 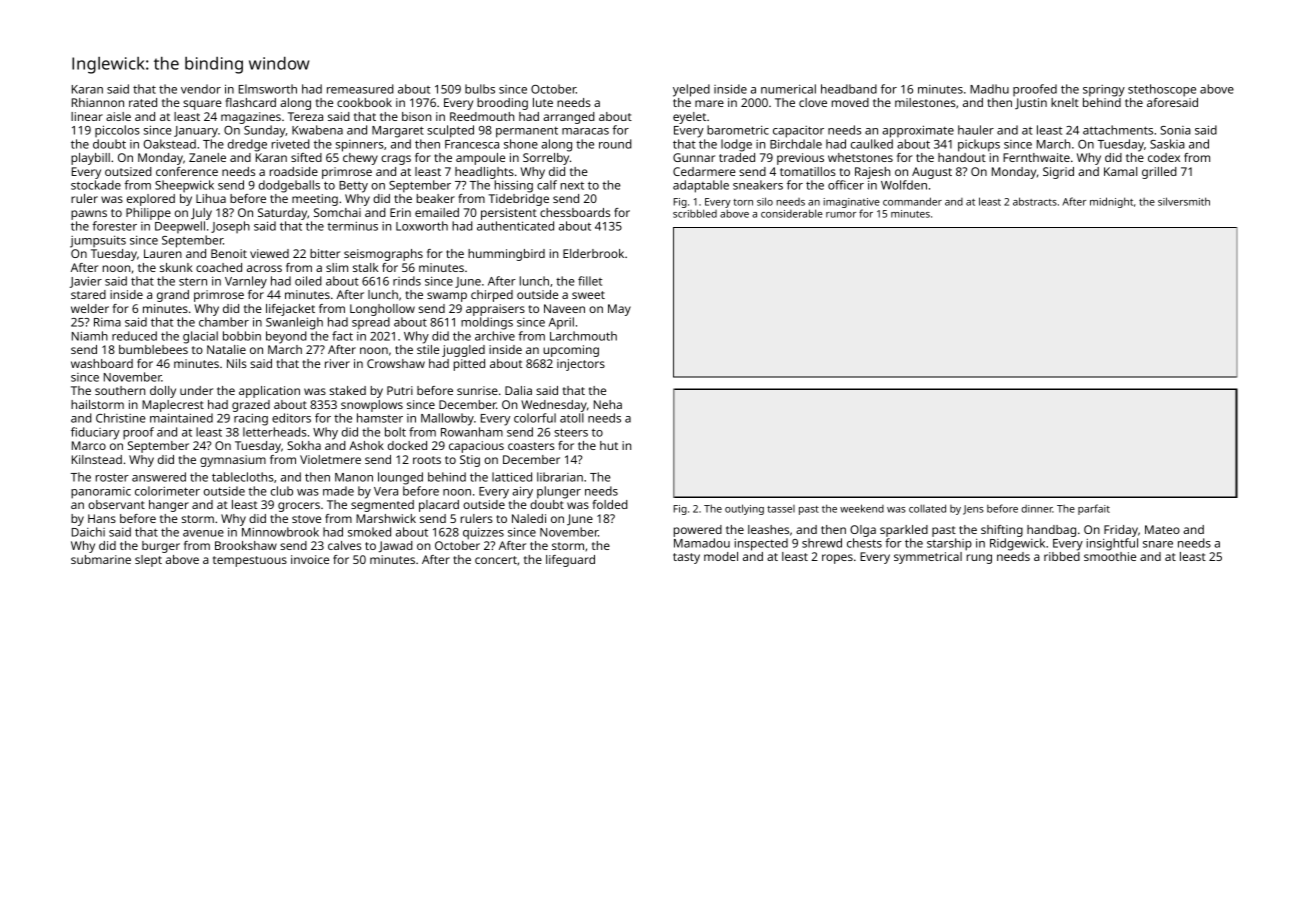 I want to click on linear, so click(x=87, y=116).
